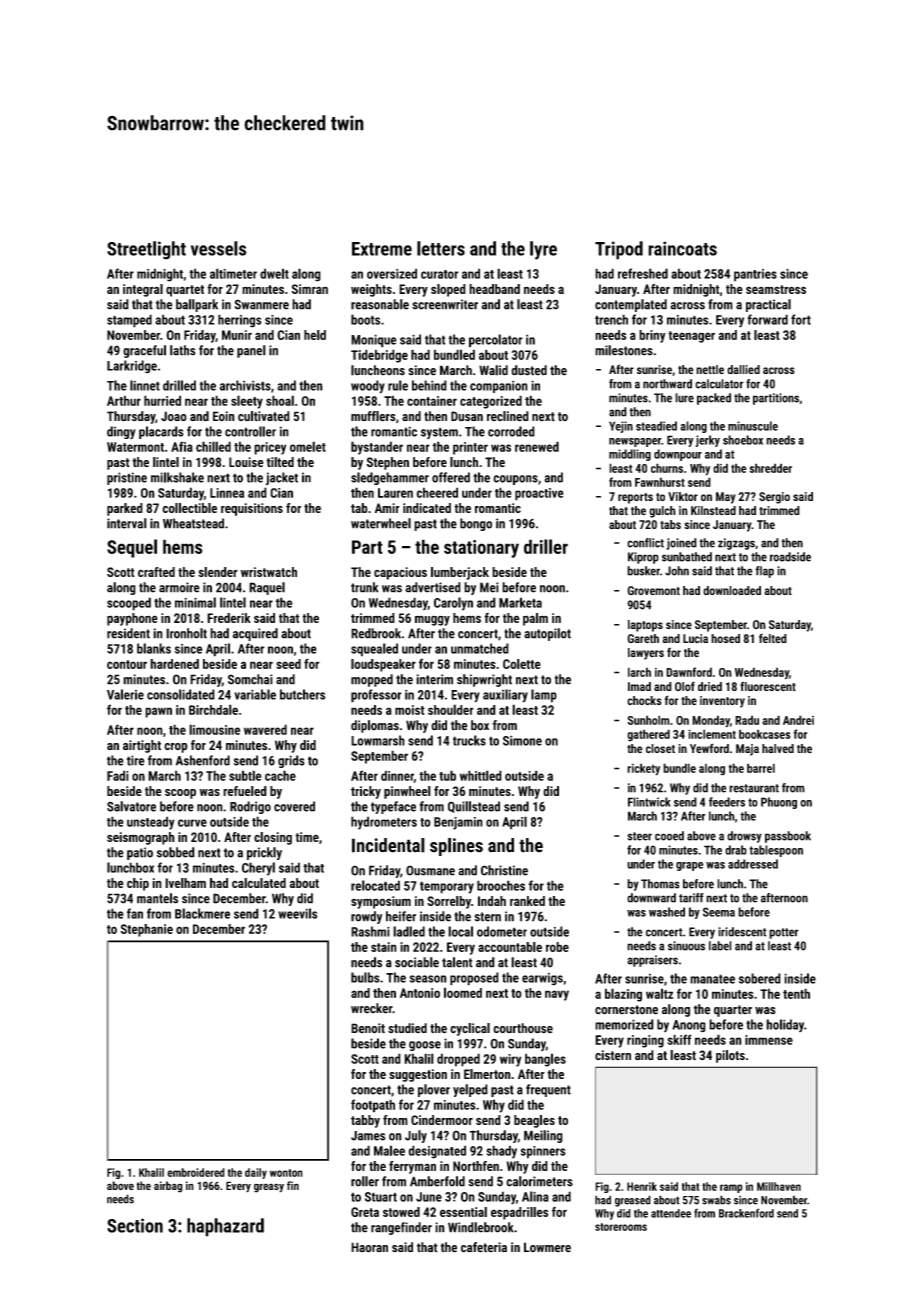 This image has height=1308, width=924. I want to click on lyre, so click(543, 250).
